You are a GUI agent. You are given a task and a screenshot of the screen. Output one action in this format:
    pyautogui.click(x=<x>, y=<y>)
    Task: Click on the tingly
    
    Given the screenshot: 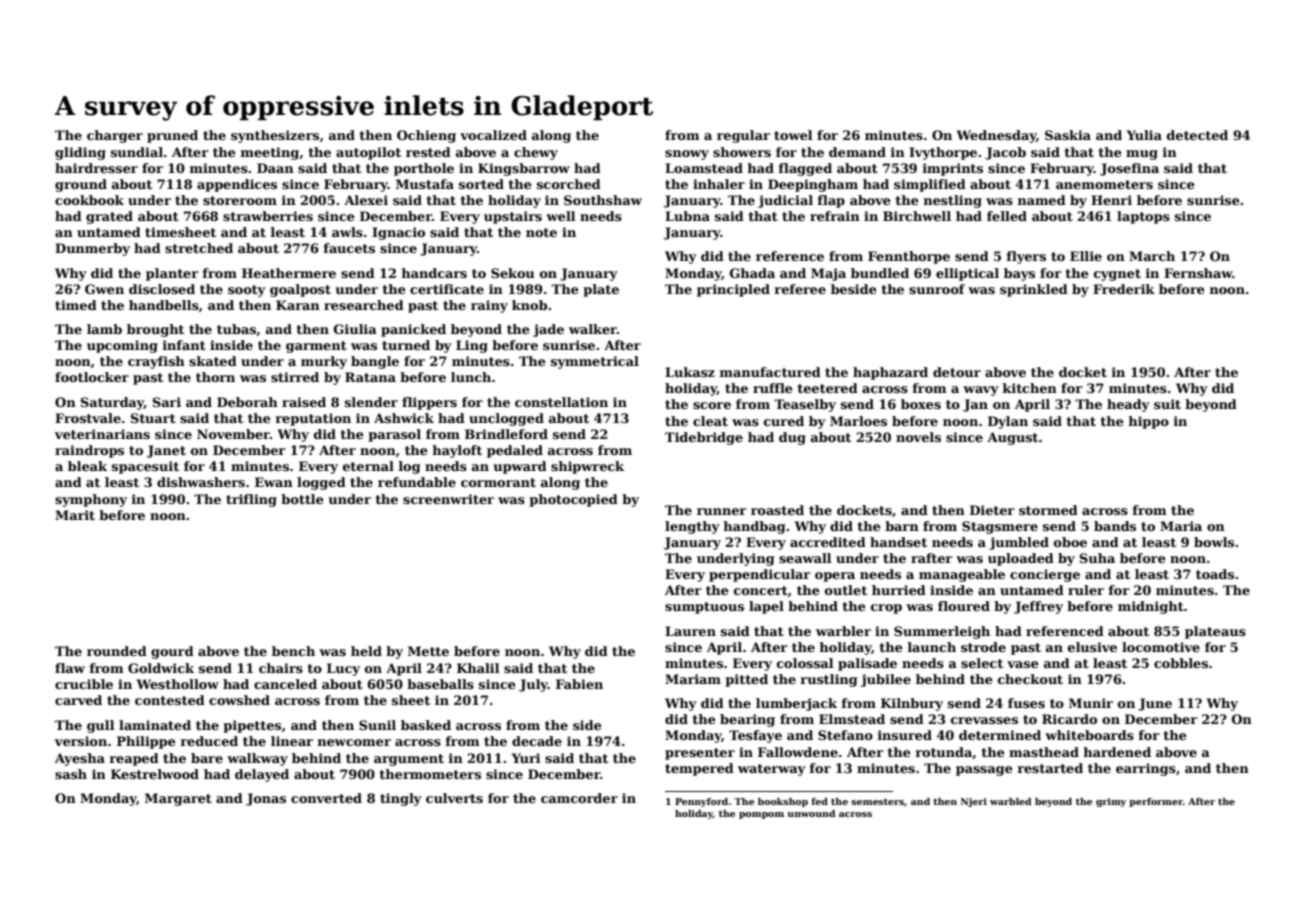 What is the action you would take?
    pyautogui.click(x=401, y=799)
